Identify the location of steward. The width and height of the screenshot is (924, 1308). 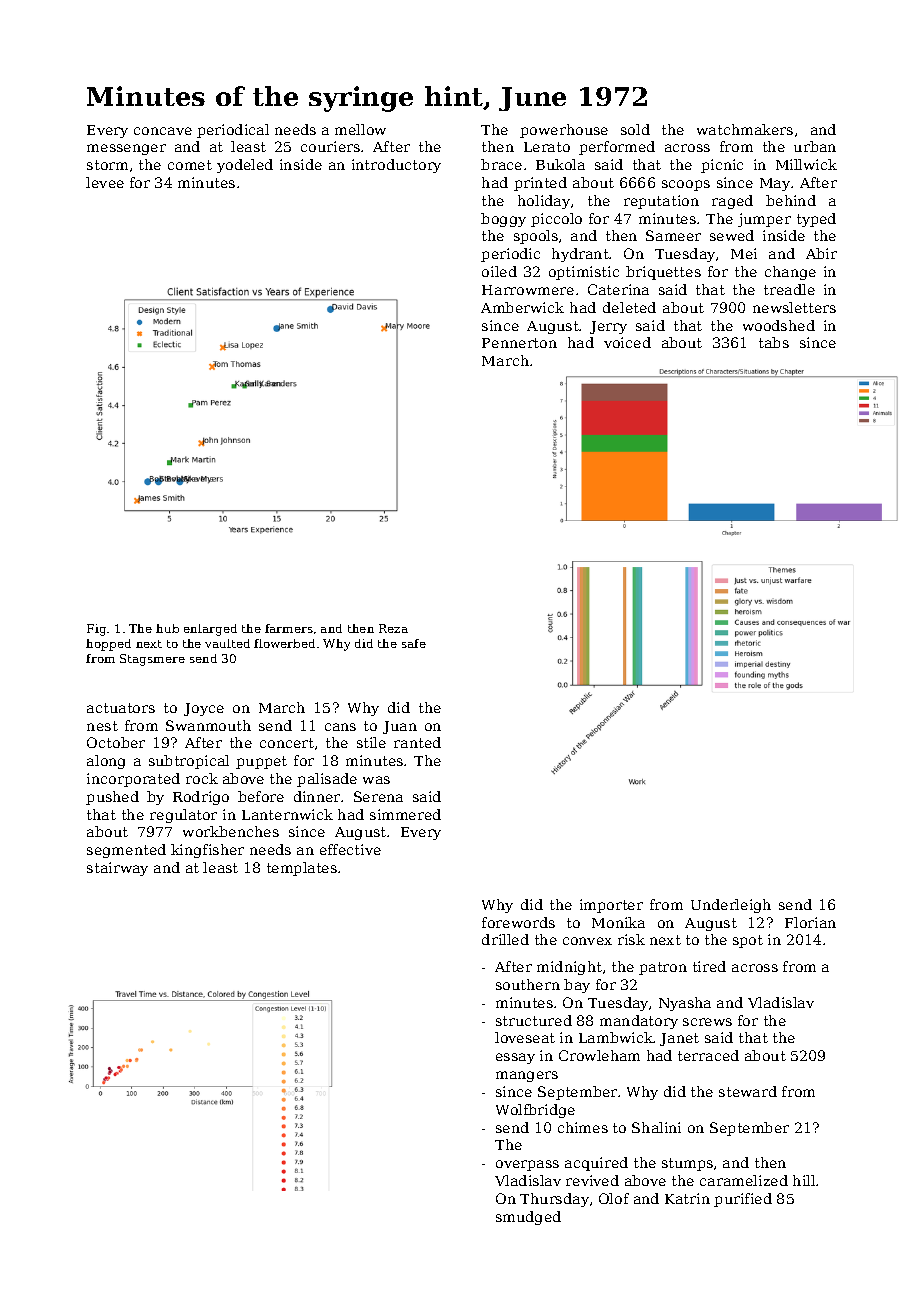
(748, 1091).
